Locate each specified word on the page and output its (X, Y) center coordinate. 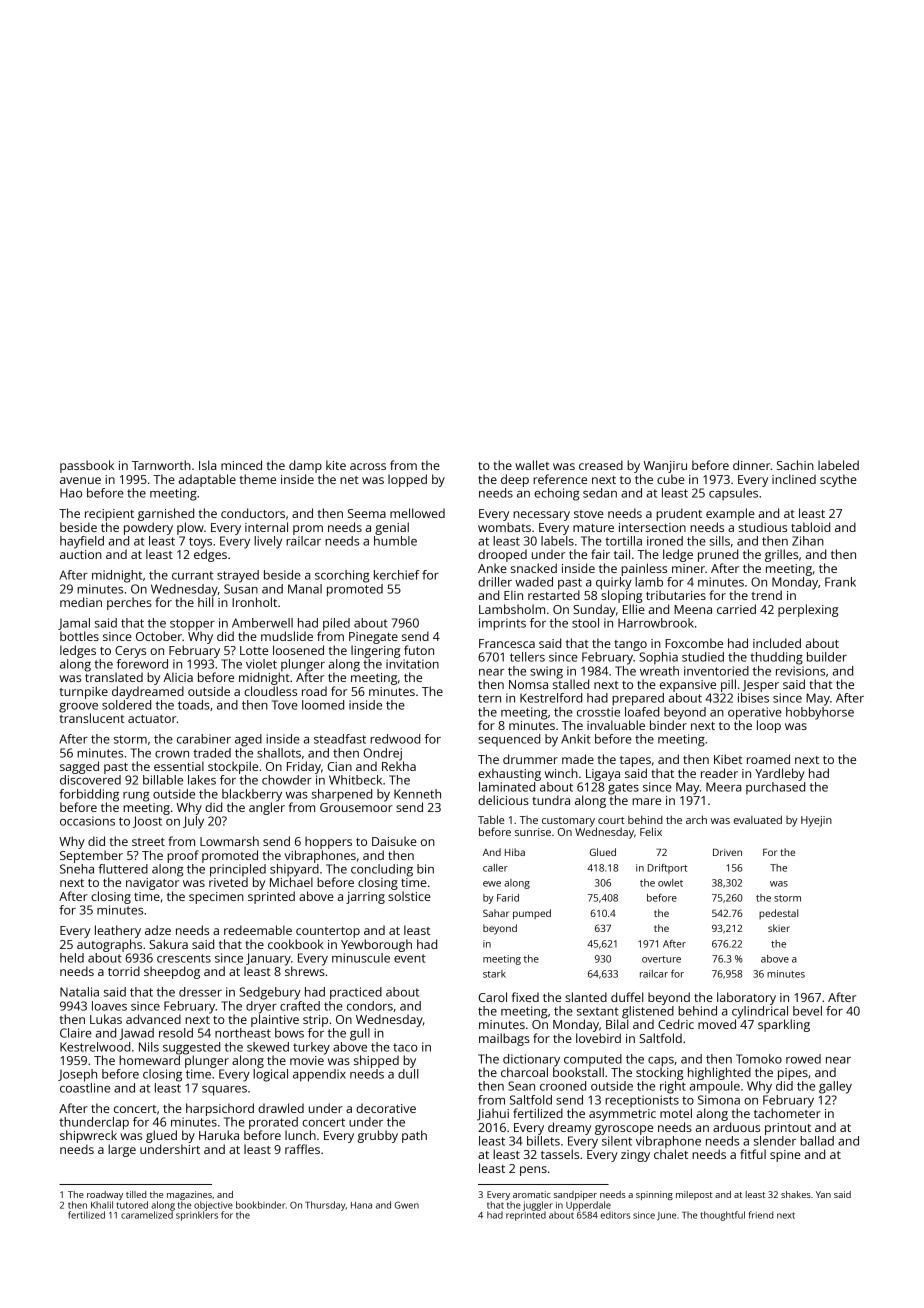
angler (267, 808)
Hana (361, 1205)
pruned (718, 555)
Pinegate (373, 638)
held (72, 958)
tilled (136, 1194)
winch (561, 773)
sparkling (784, 1025)
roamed (768, 759)
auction (81, 554)
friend (761, 1215)
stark (494, 974)
